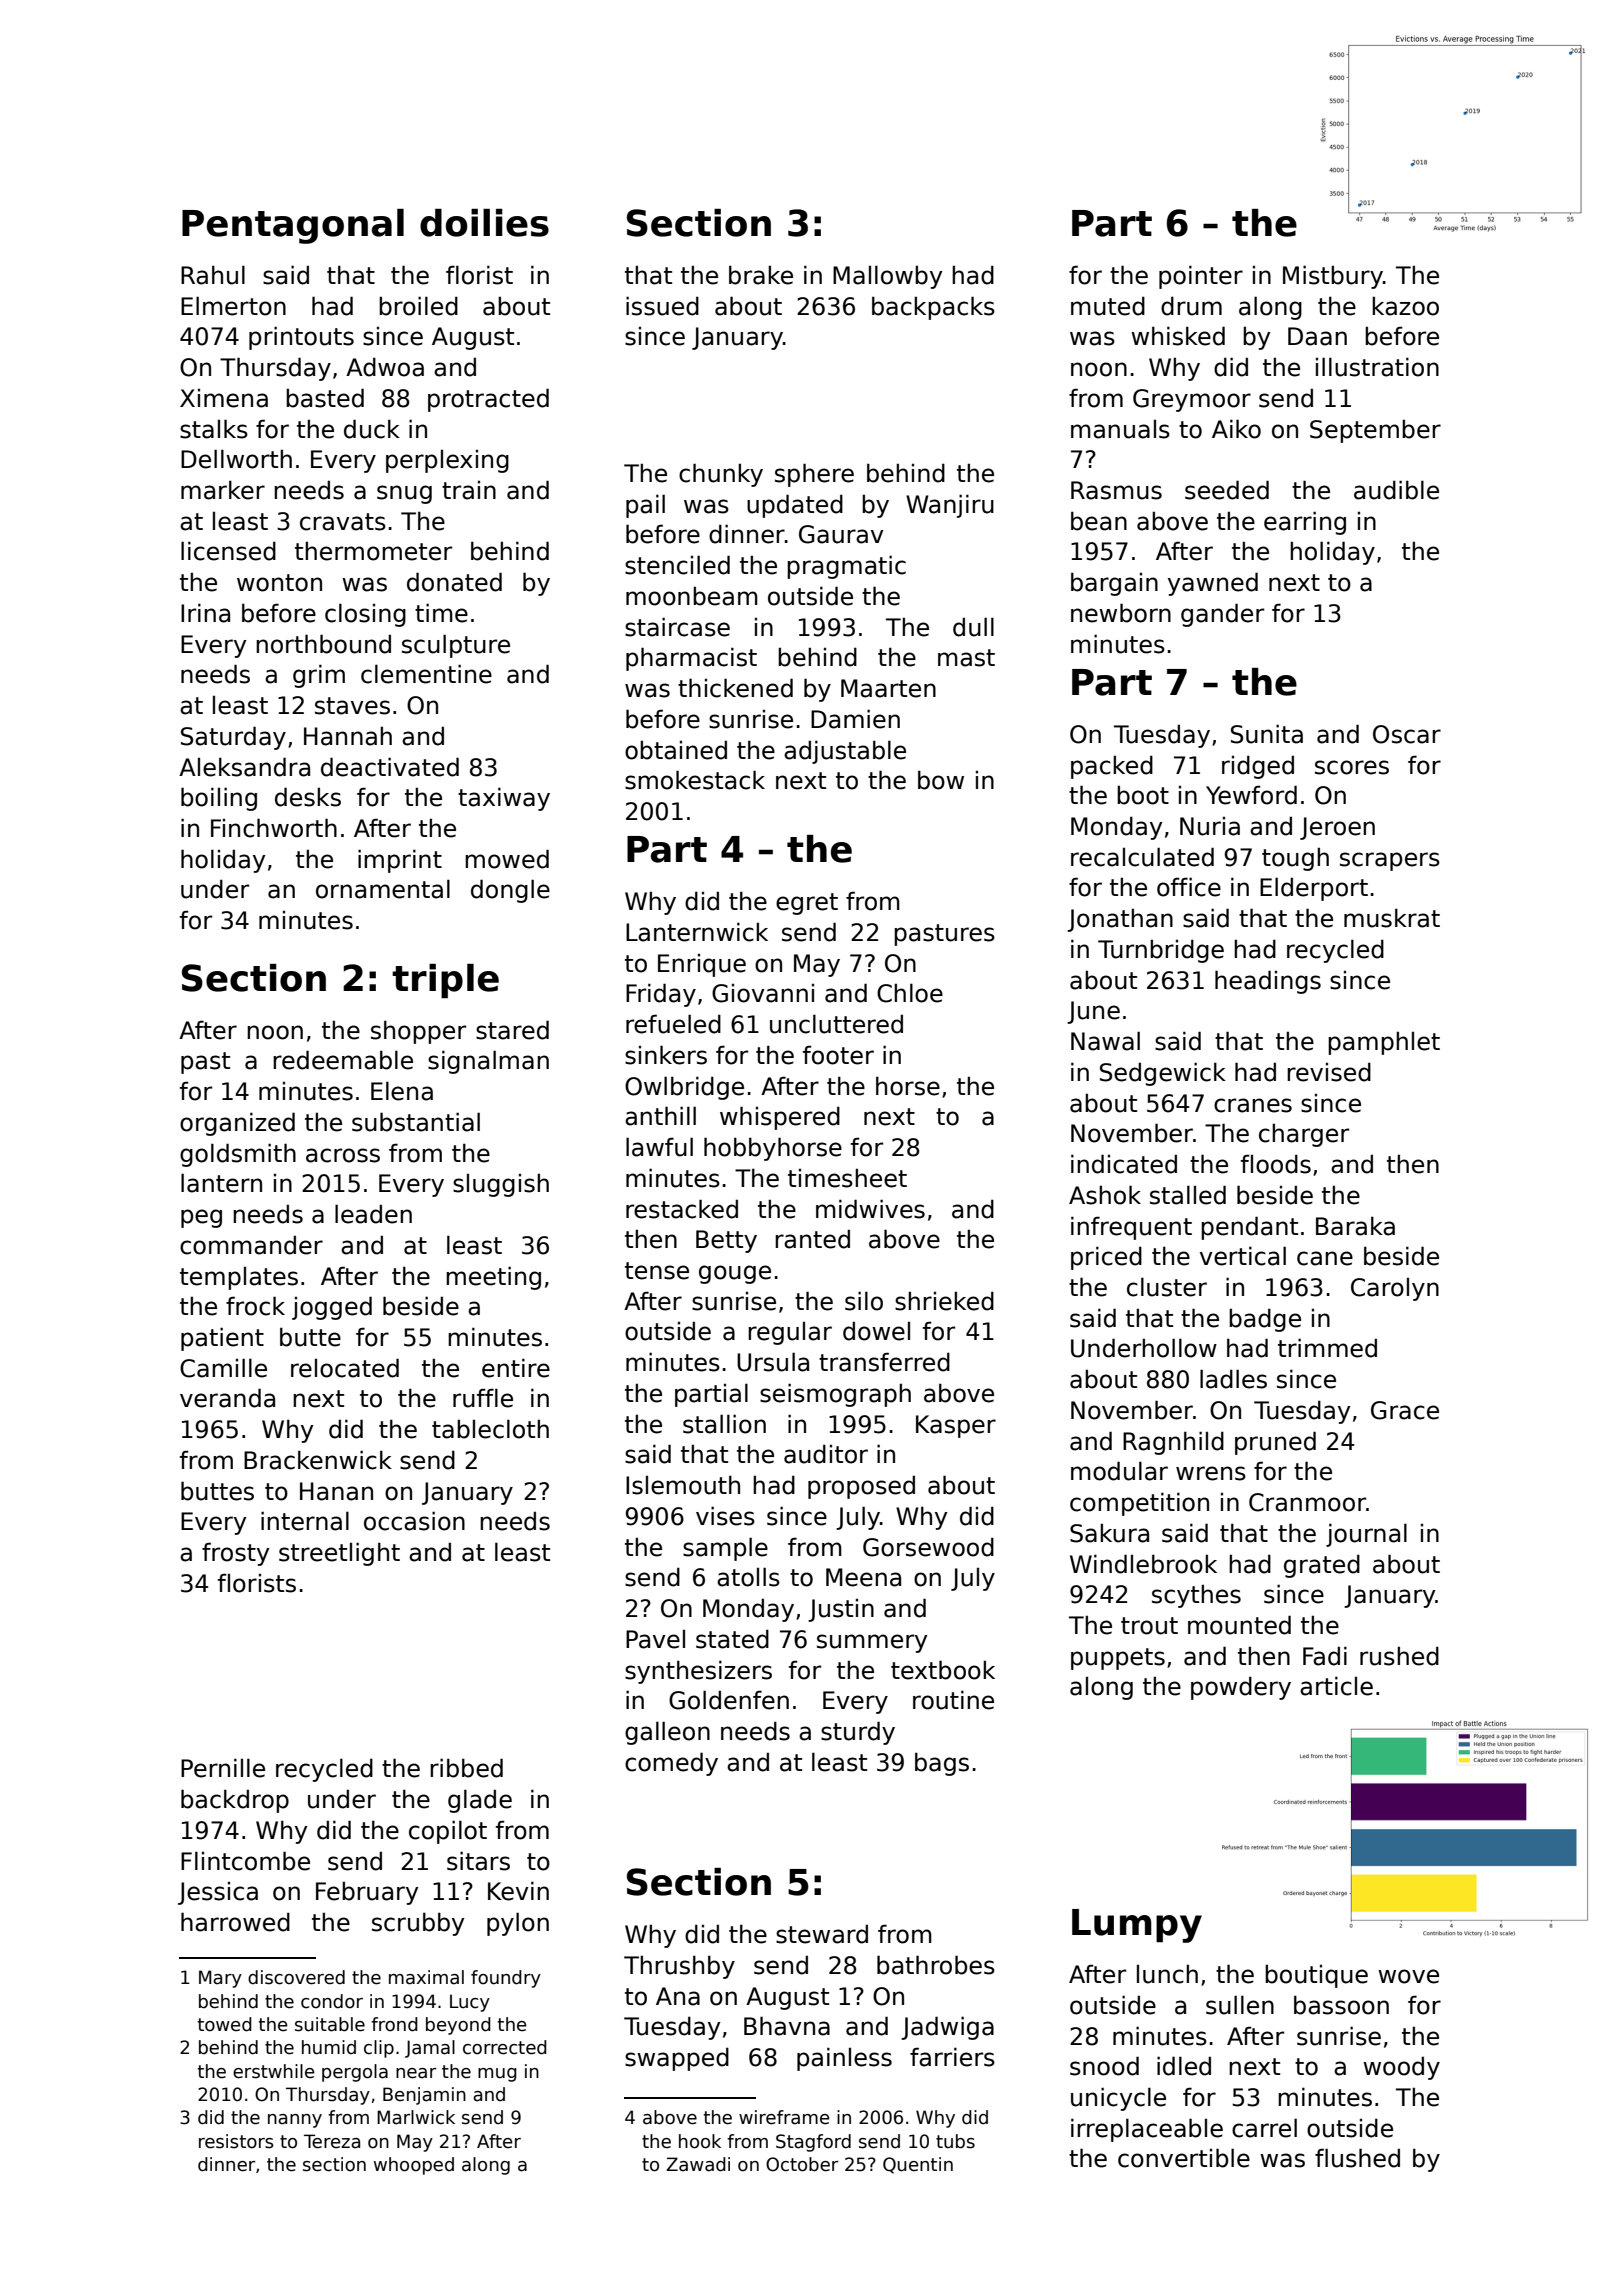  Describe the element at coordinates (1333, 277) in the screenshot. I see `Mistbury` at that location.
